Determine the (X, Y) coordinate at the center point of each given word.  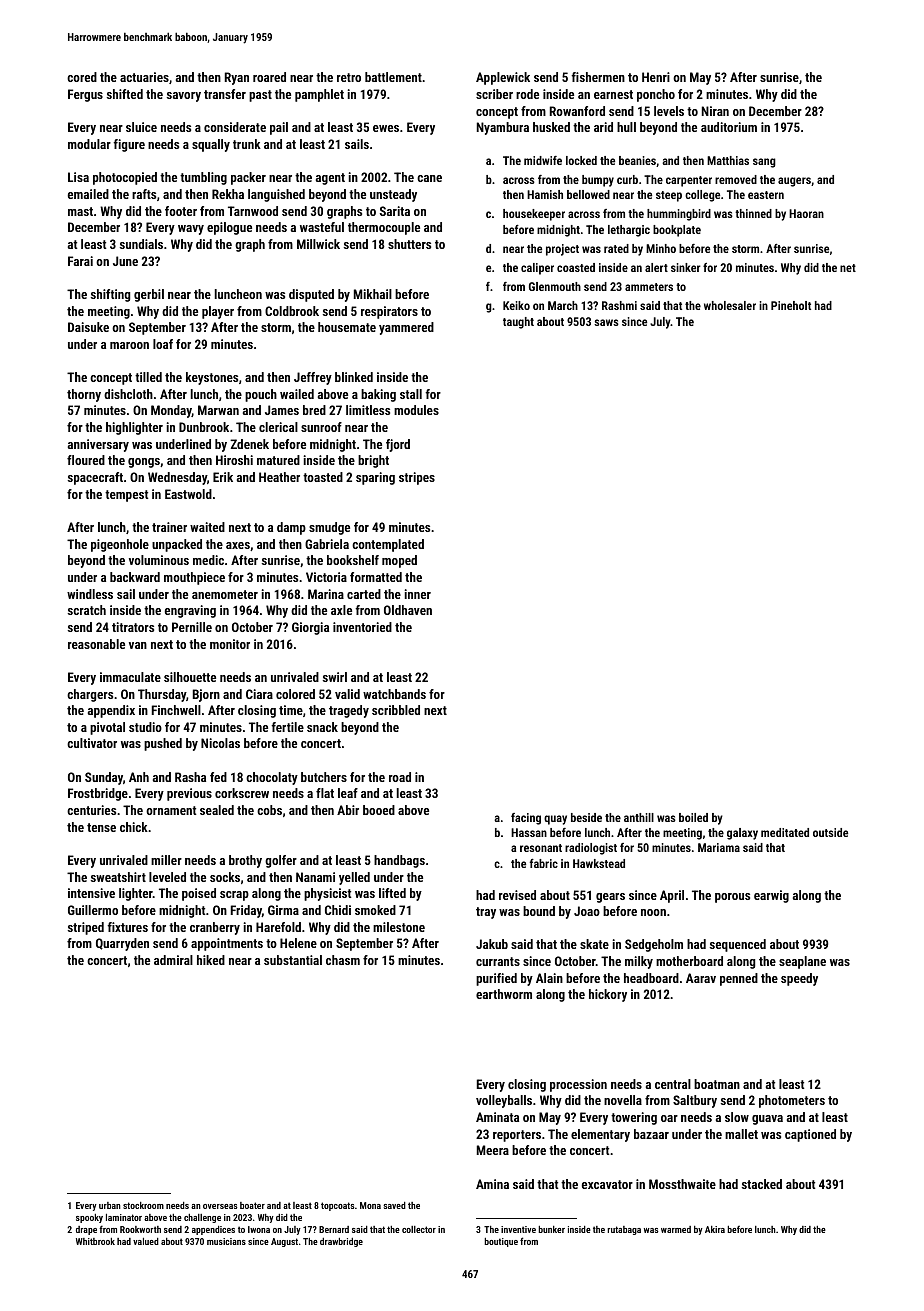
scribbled (396, 710)
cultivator (92, 743)
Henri (656, 77)
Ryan (237, 78)
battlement (393, 77)
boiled (693, 817)
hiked (211, 960)
